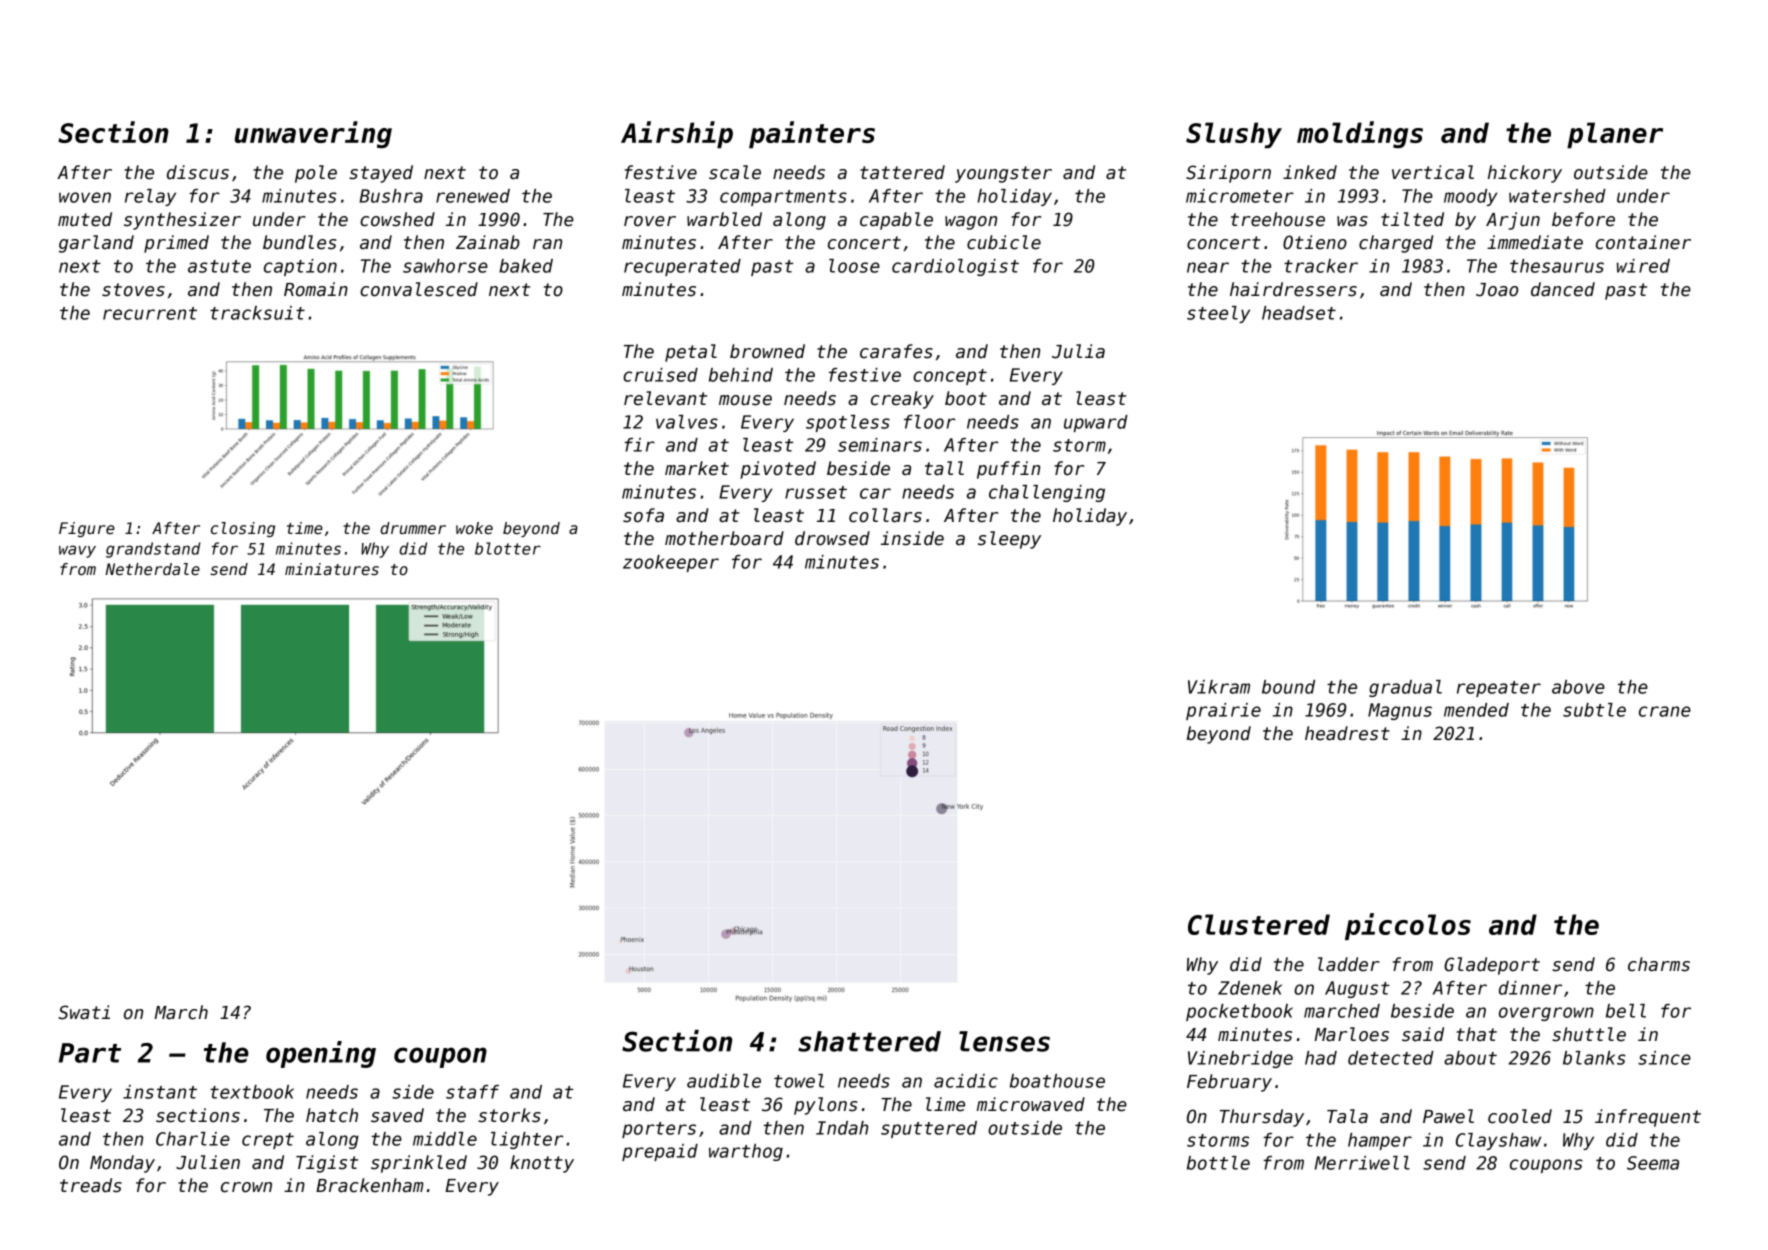 The image size is (1768, 1250). Describe the element at coordinates (854, 266) in the page. I see `loose` at that location.
